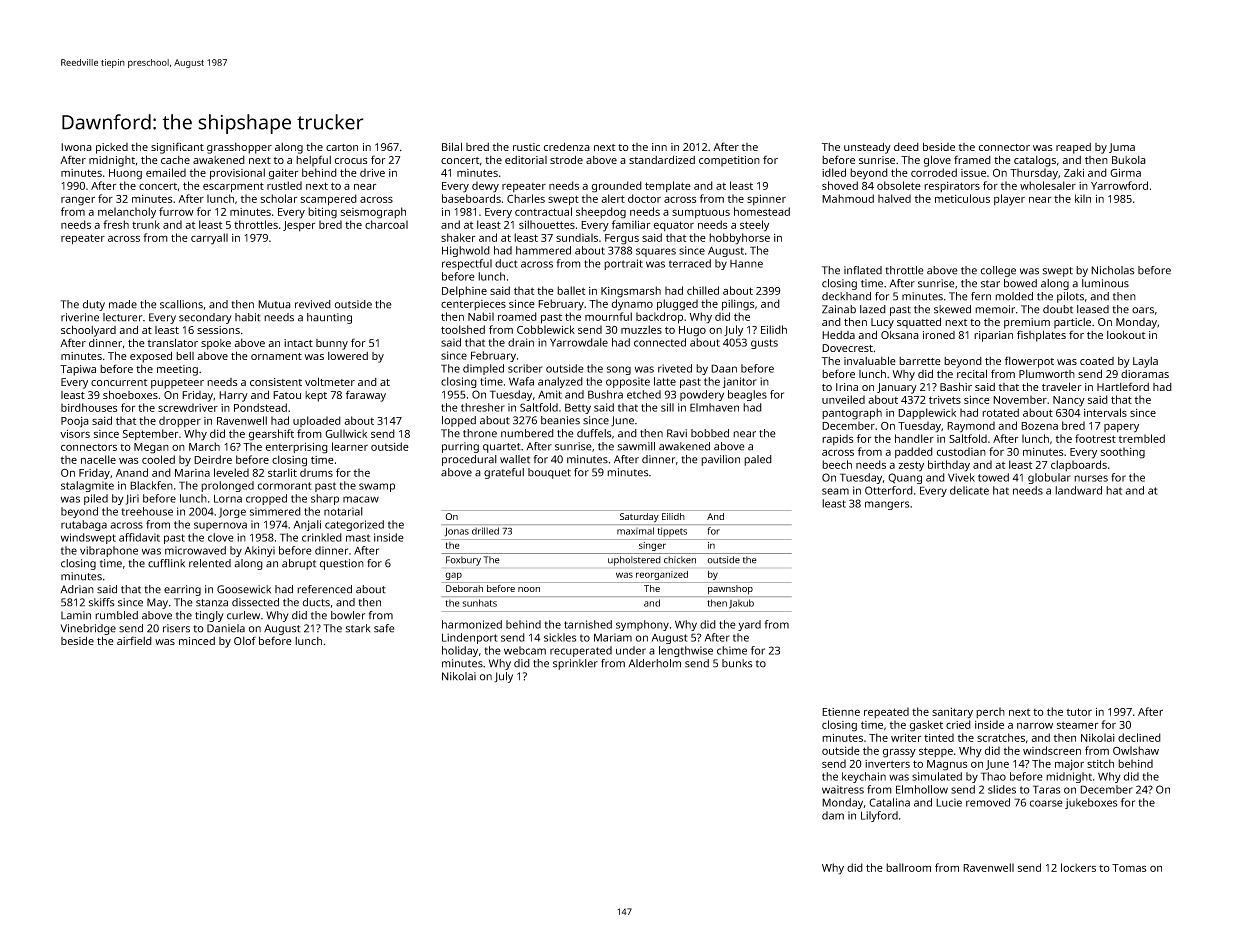 This image has height=952, width=1233. I want to click on minced, so click(197, 641).
